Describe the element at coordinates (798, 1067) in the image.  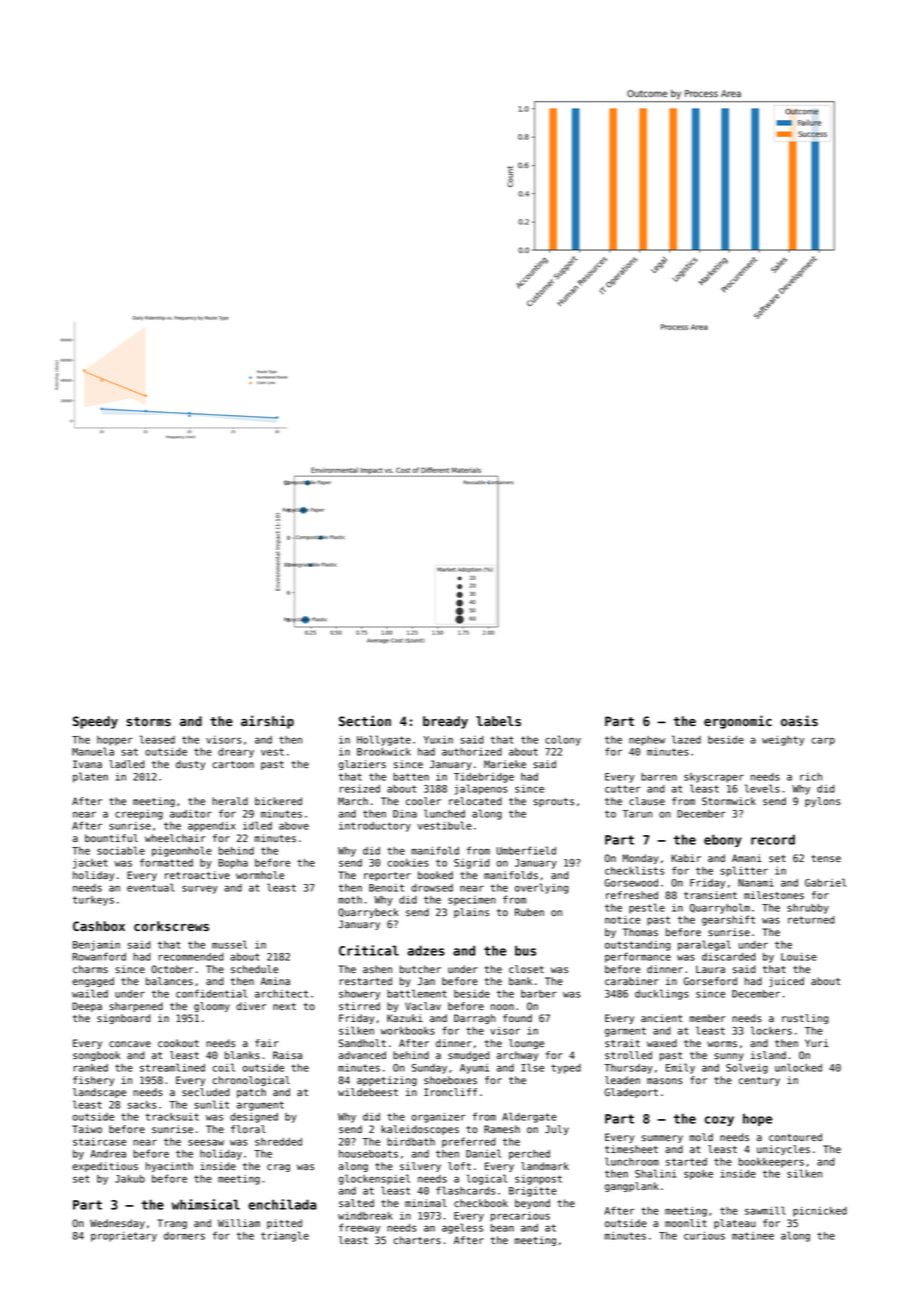
I see `unlocked` at that location.
